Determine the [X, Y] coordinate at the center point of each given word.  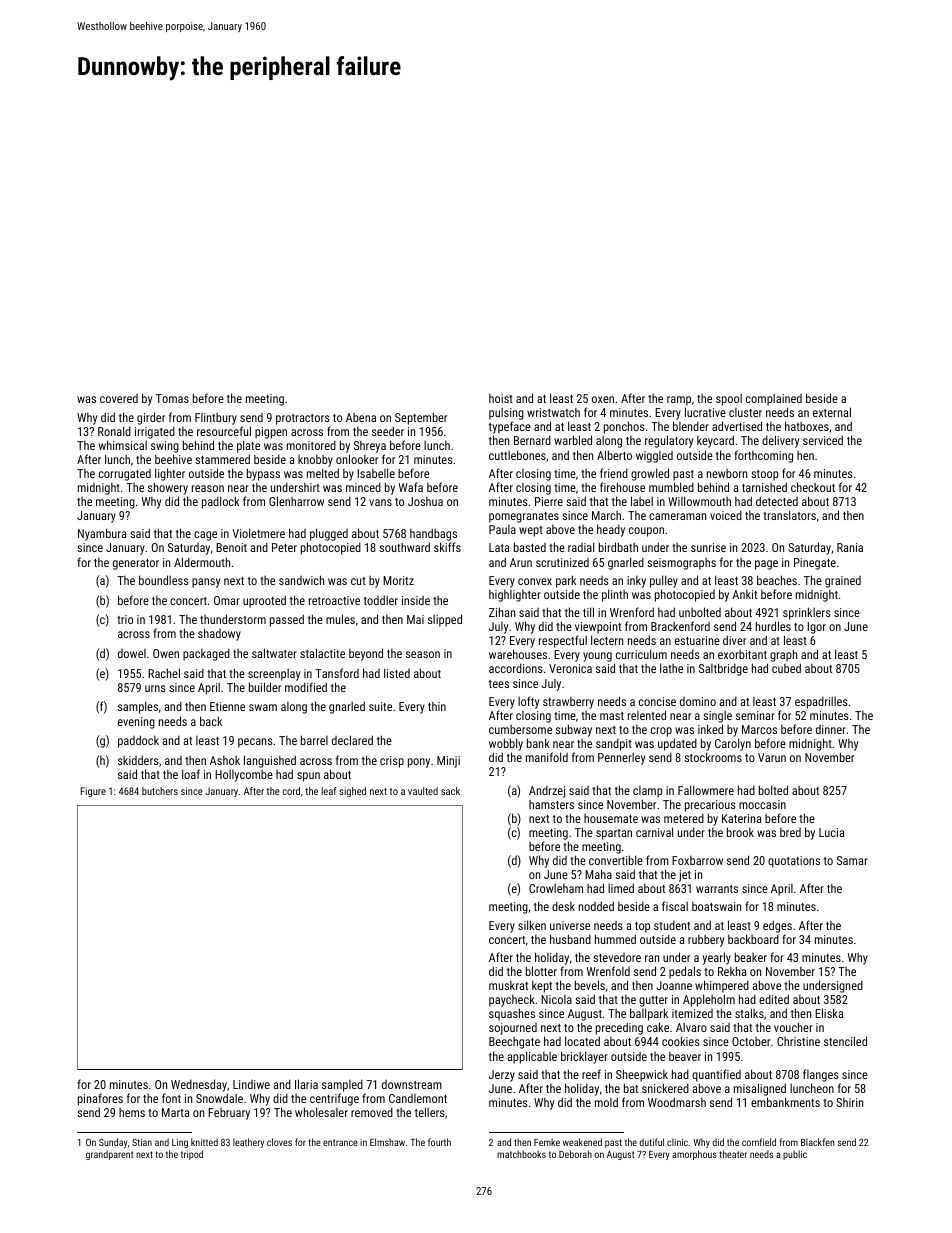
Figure [93, 792]
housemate [611, 818]
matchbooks [521, 1154]
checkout [813, 487]
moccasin [762, 804]
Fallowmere [706, 790]
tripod [192, 1155]
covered [119, 398]
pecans [255, 743]
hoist [501, 398]
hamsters [551, 804]
